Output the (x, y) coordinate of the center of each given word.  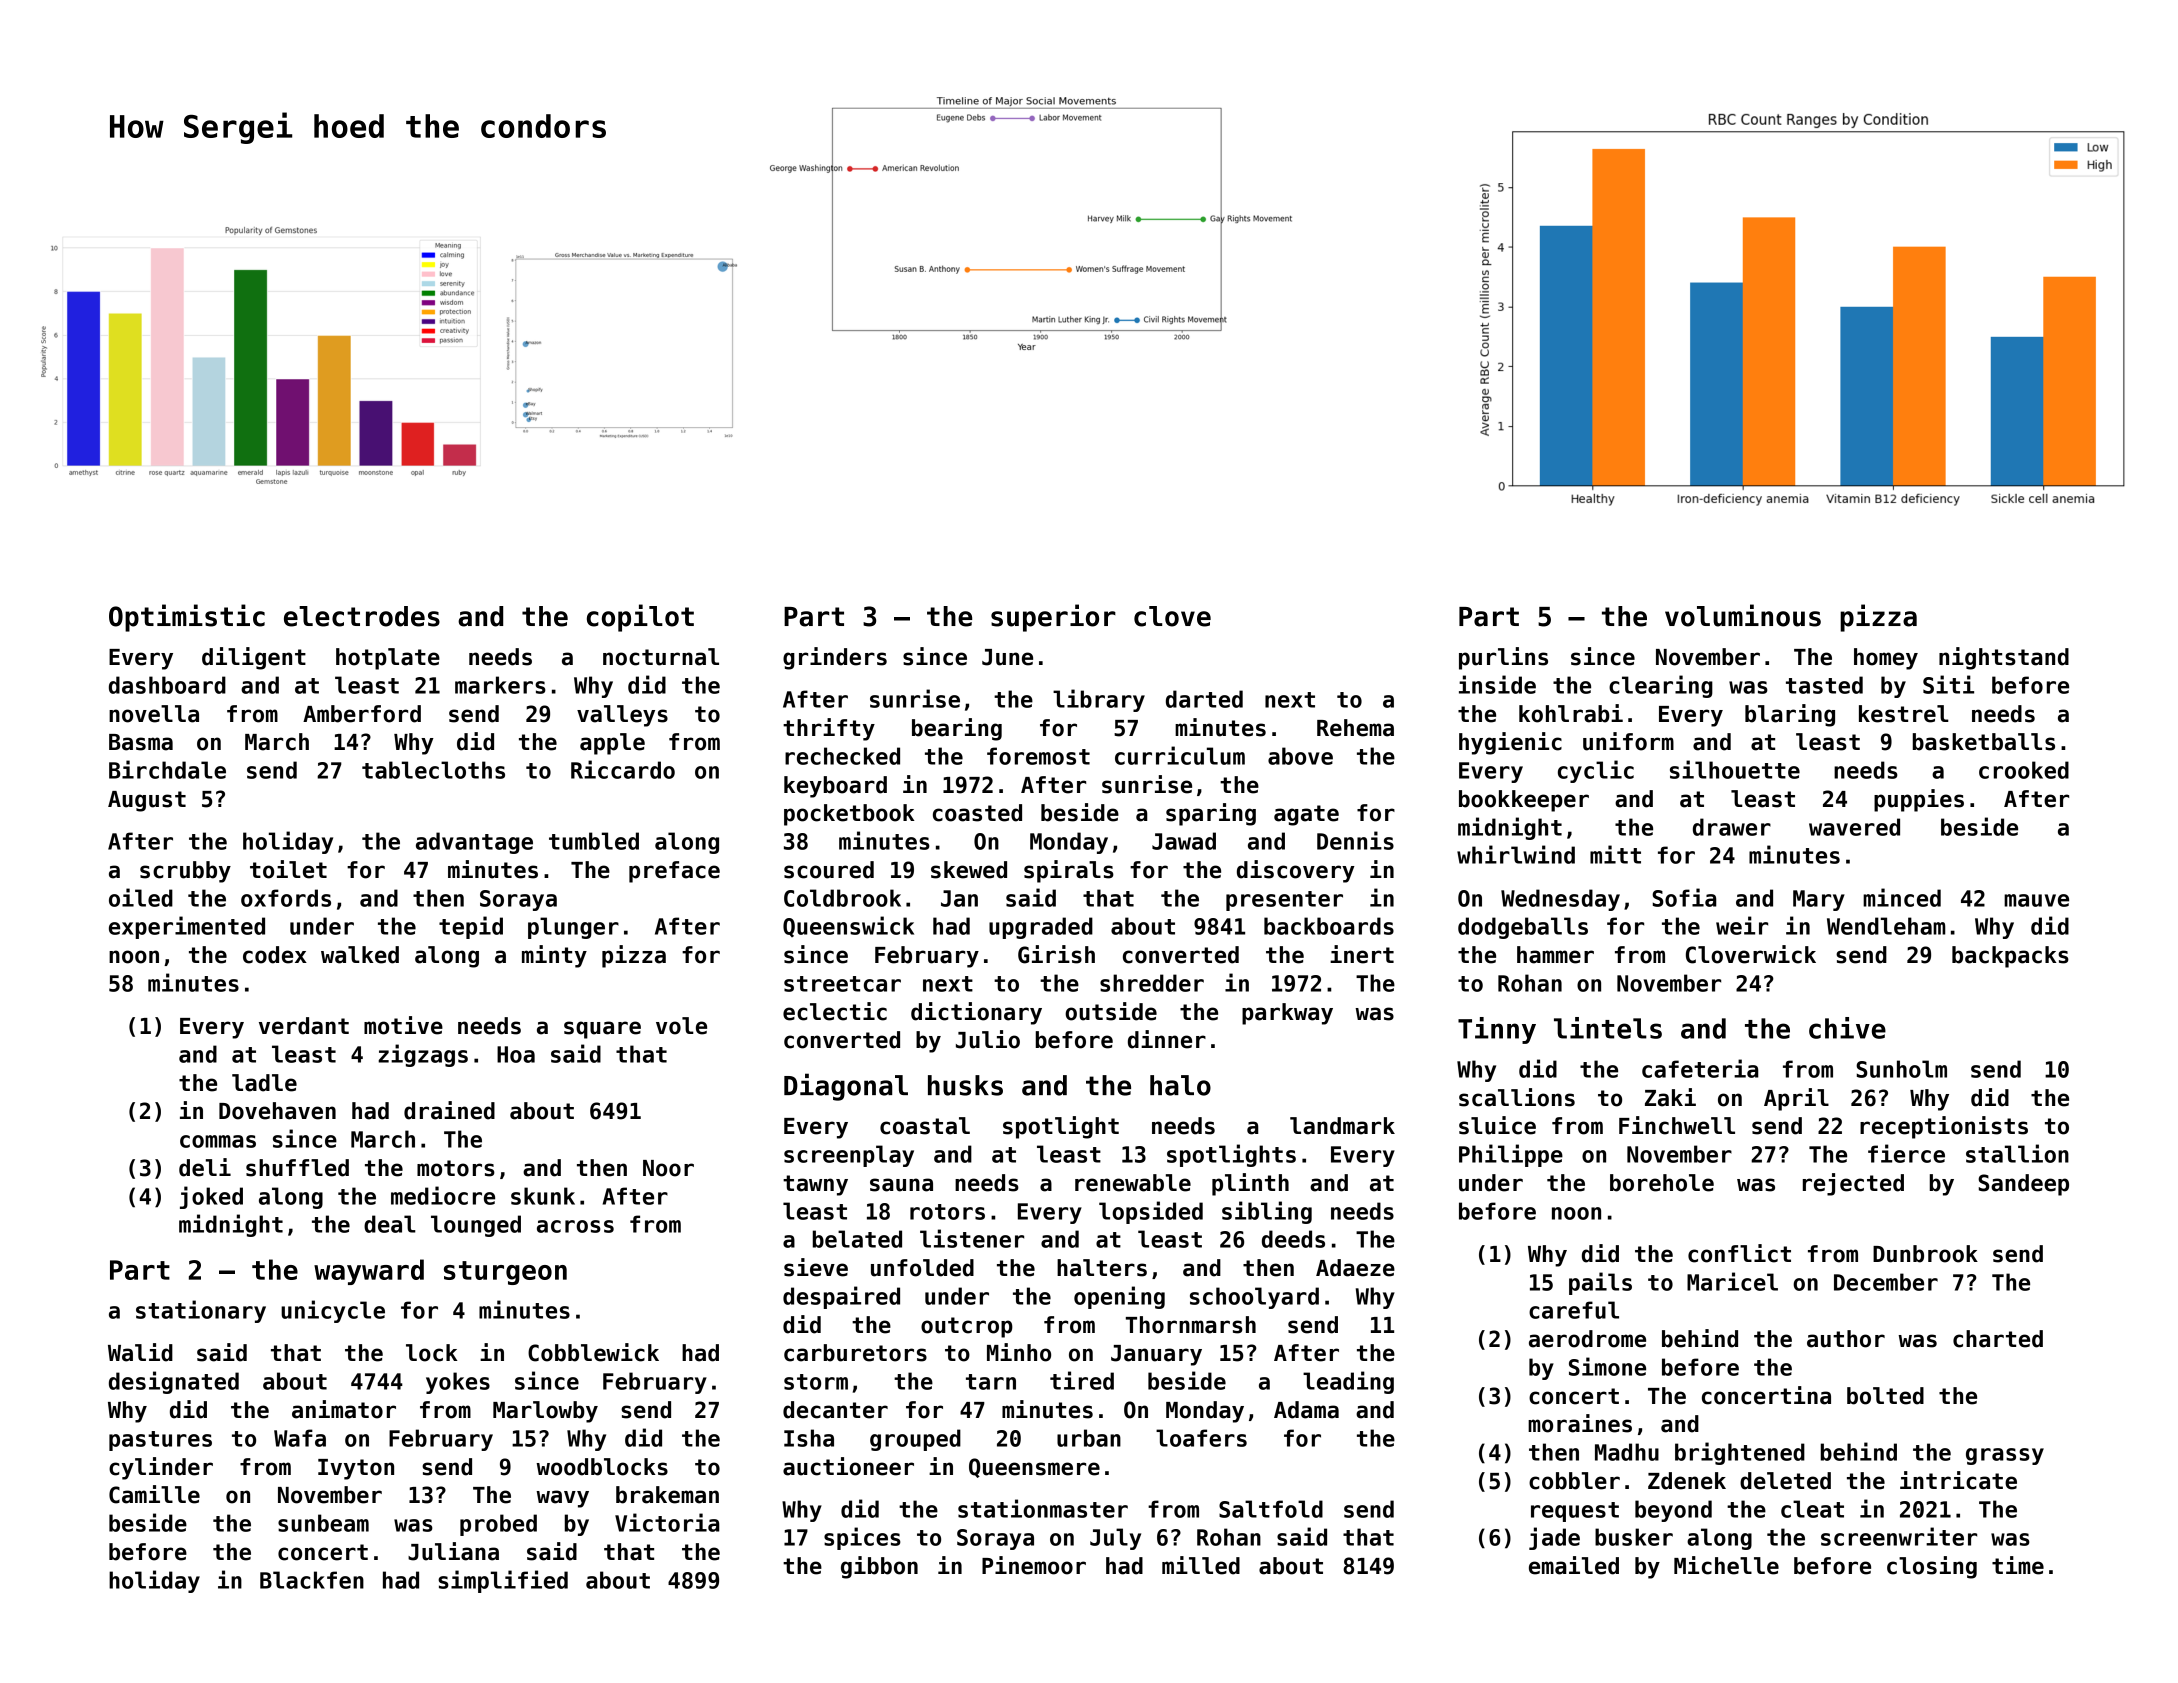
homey (1886, 659)
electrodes (362, 616)
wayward (369, 1272)
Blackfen (312, 1580)
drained (449, 1110)
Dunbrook (1925, 1254)
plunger (573, 928)
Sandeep (2023, 1185)
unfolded (922, 1268)
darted (1204, 699)
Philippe (1511, 1155)
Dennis (1355, 840)
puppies (1919, 800)
